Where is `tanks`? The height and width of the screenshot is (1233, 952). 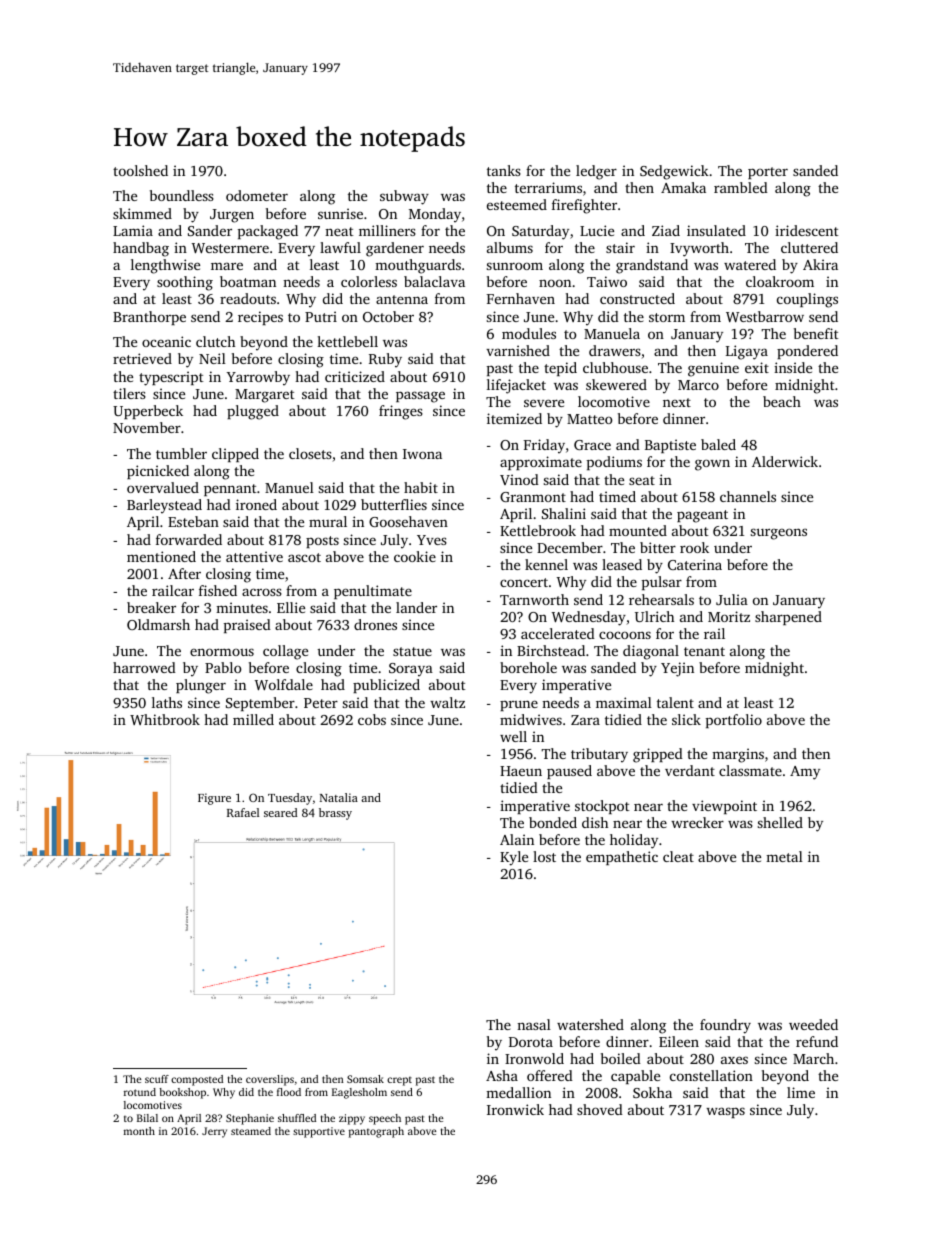
tanks is located at coordinates (504, 170).
